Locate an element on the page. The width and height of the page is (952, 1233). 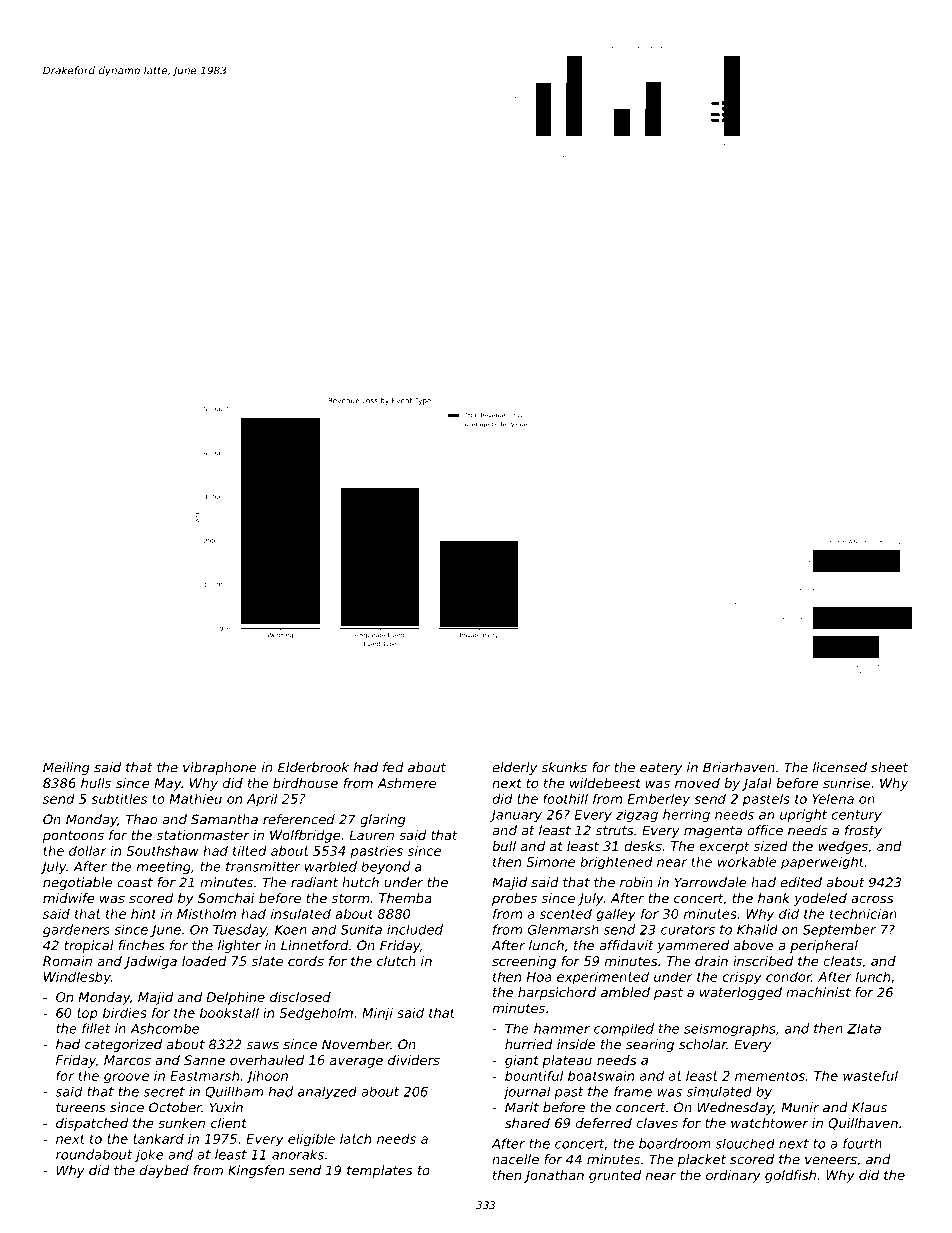
tankard is located at coordinates (158, 1139).
